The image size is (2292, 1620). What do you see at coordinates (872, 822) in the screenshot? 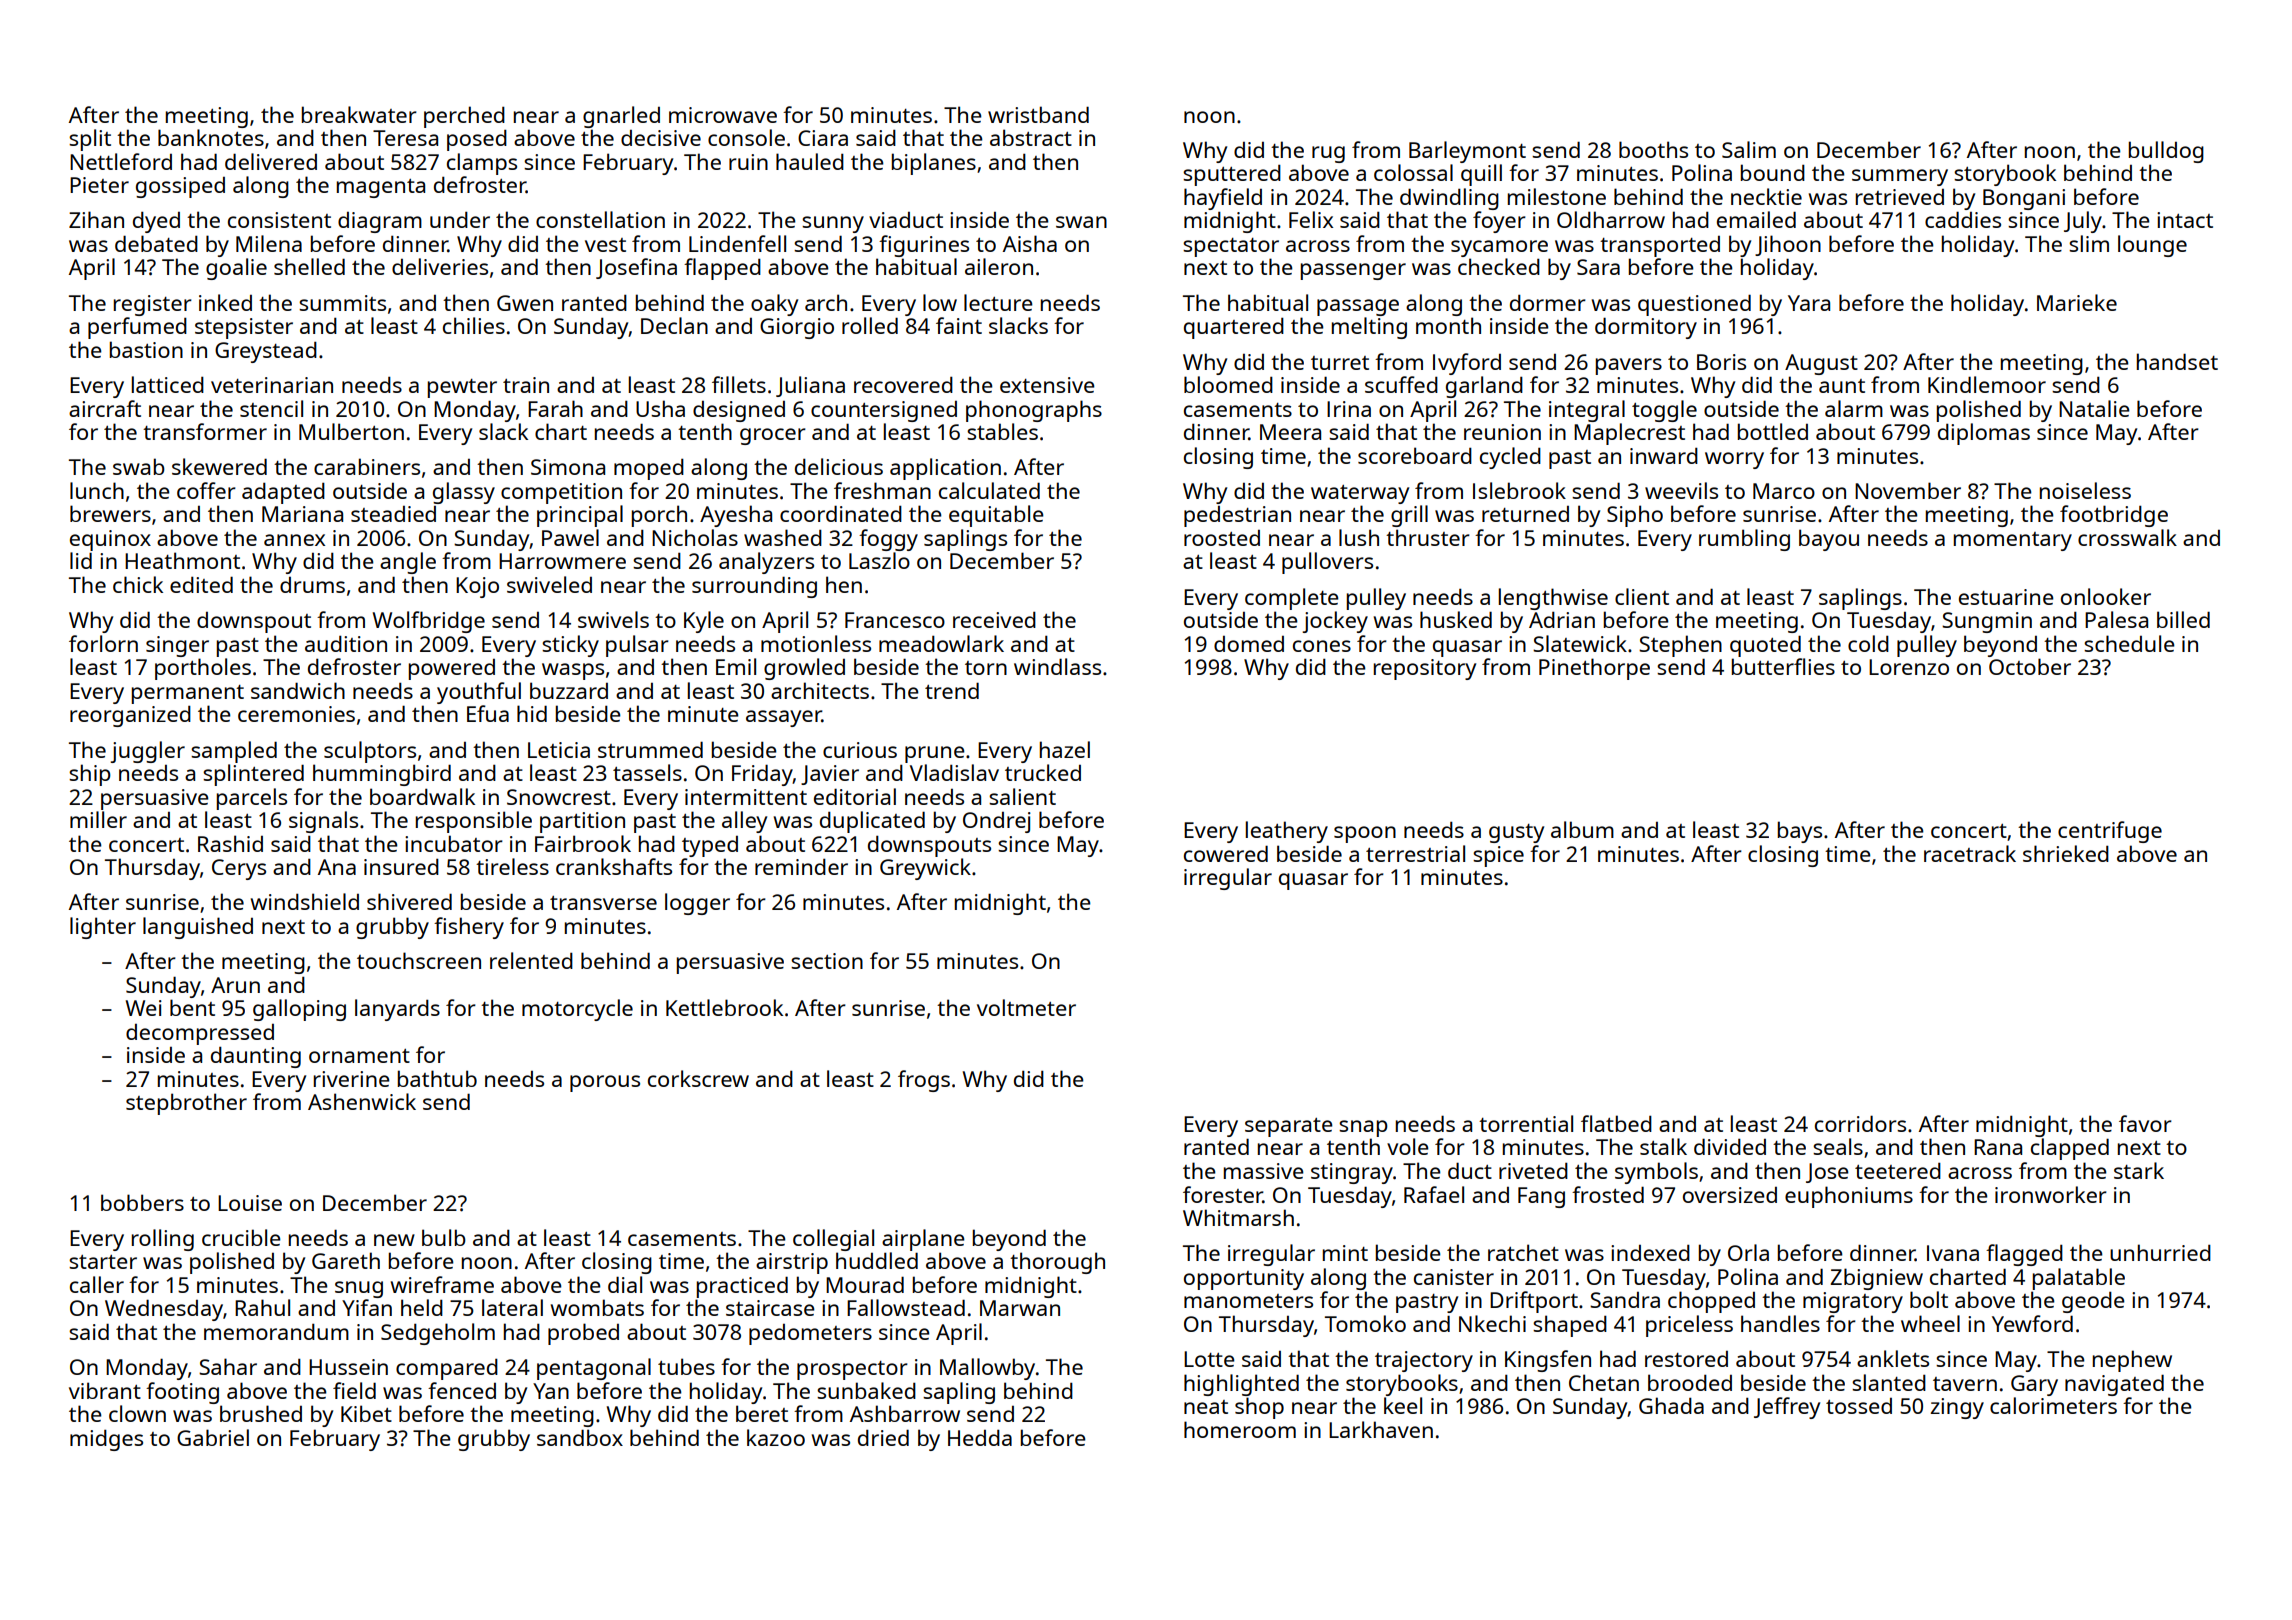
I see `duplicated` at bounding box center [872, 822].
